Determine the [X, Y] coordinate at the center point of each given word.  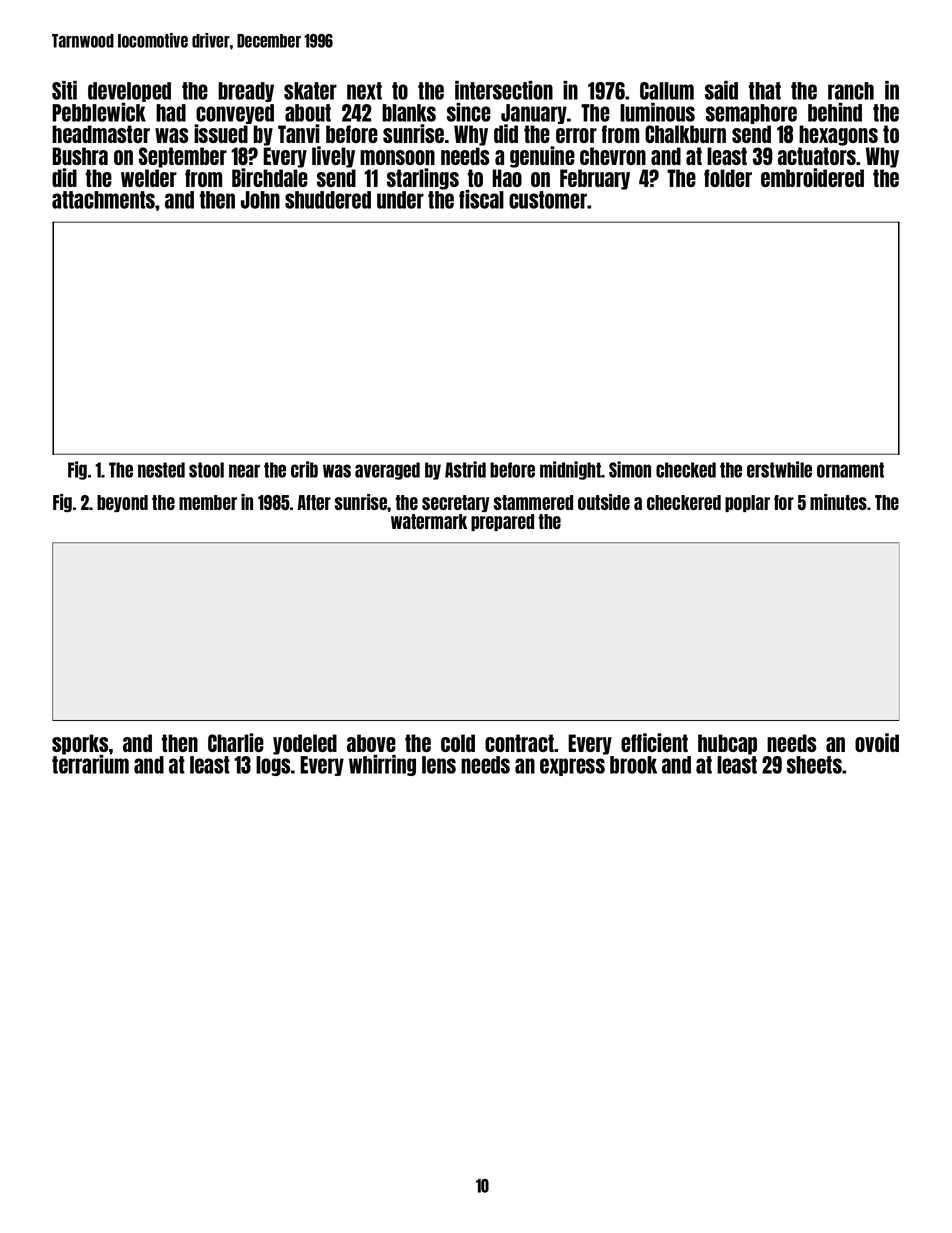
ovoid [877, 742]
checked [686, 470]
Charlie [236, 742]
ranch [851, 91]
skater [310, 91]
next [364, 91]
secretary [455, 503]
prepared [502, 522]
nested [161, 470]
